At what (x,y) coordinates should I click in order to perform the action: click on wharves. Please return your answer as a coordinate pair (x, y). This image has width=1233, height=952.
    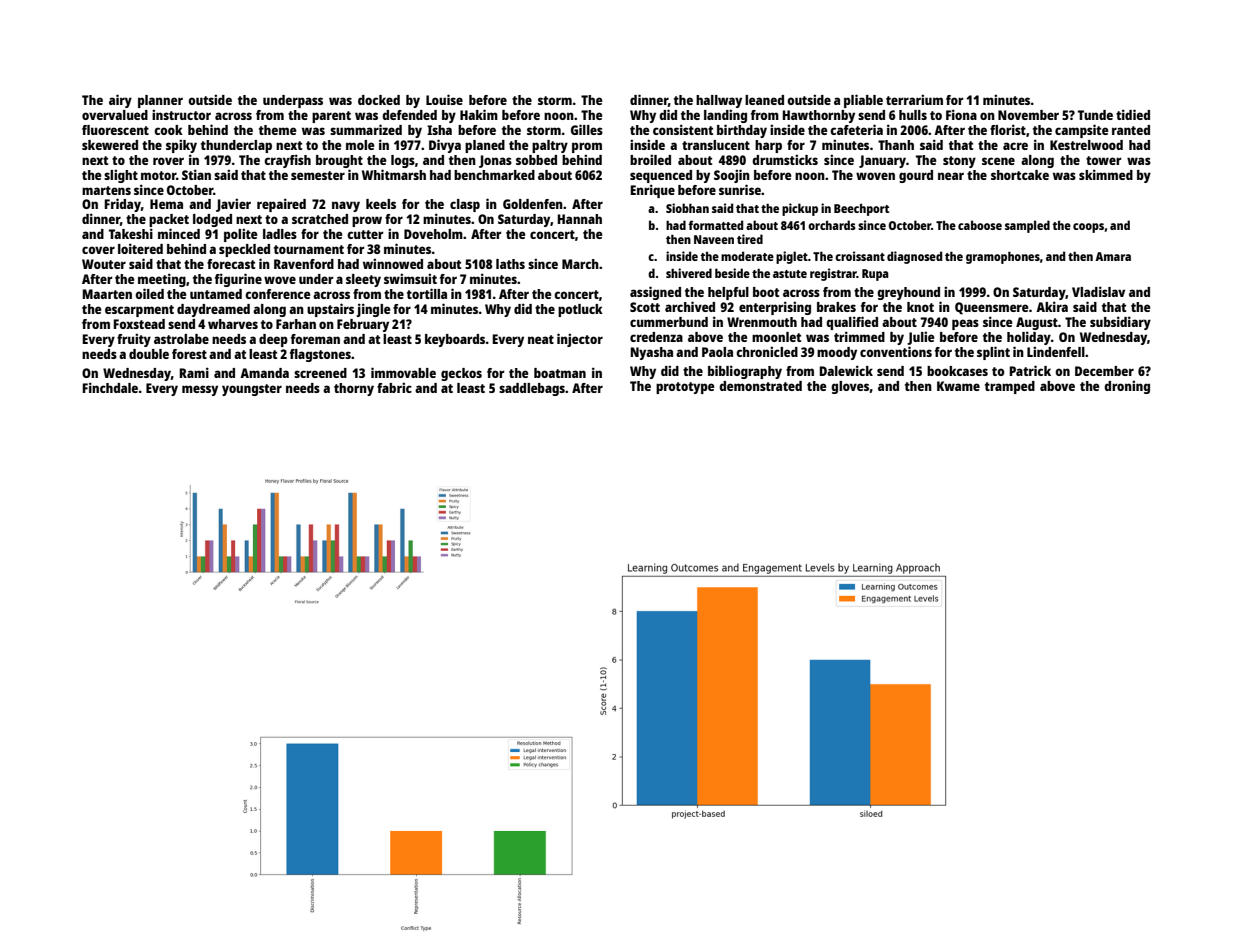
    Looking at the image, I should click on (233, 324).
